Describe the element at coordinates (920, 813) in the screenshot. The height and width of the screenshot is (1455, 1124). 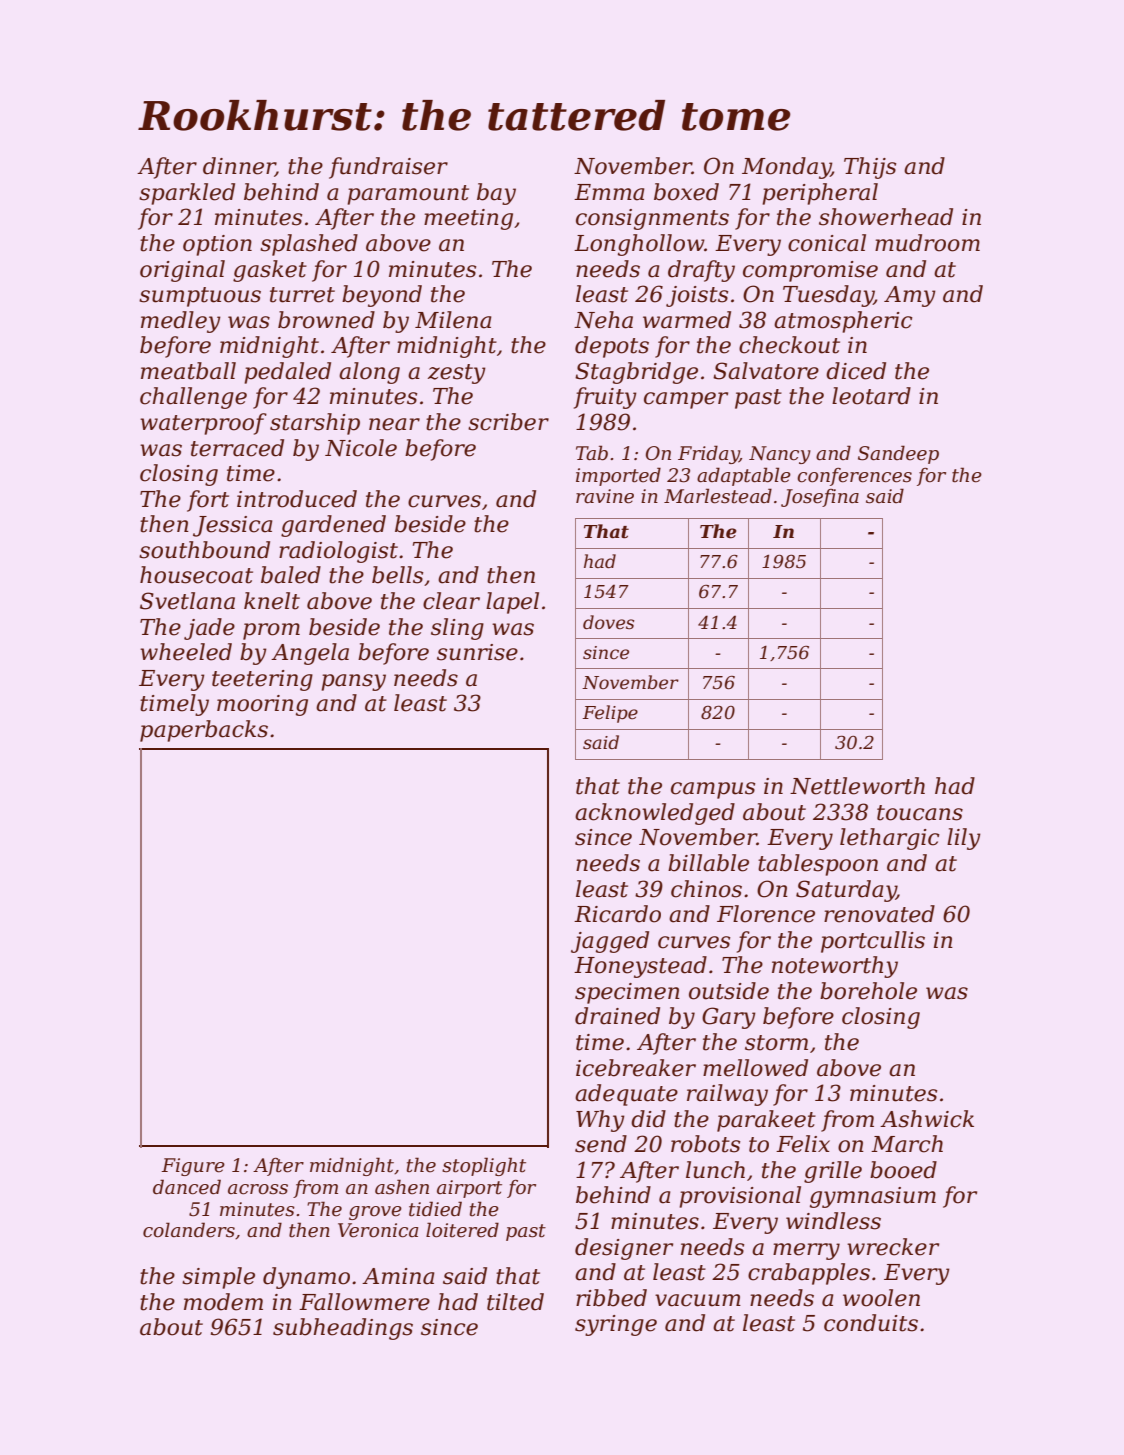
I see `toucans` at that location.
